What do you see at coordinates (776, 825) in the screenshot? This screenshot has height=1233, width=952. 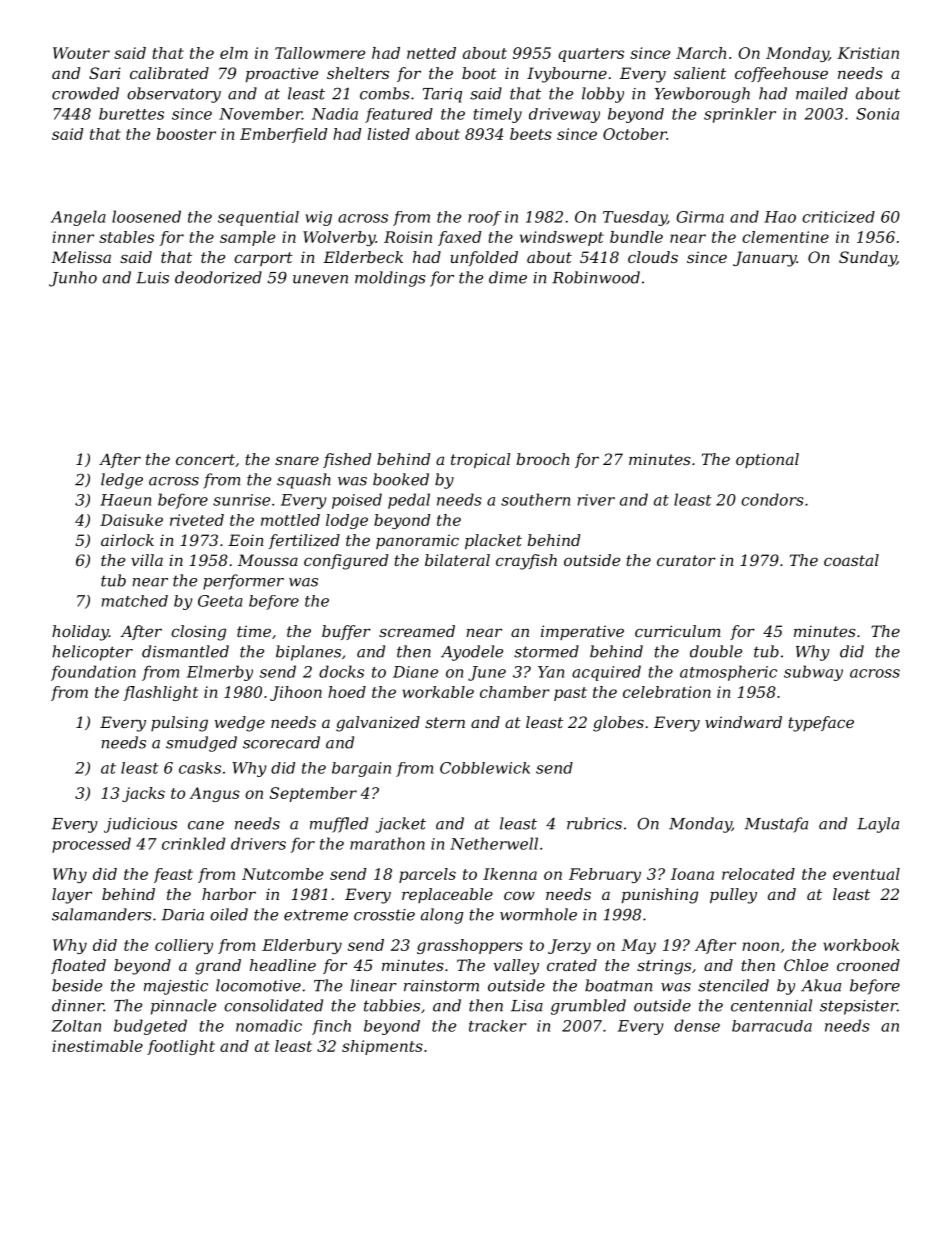 I see `Mustafa` at bounding box center [776, 825].
